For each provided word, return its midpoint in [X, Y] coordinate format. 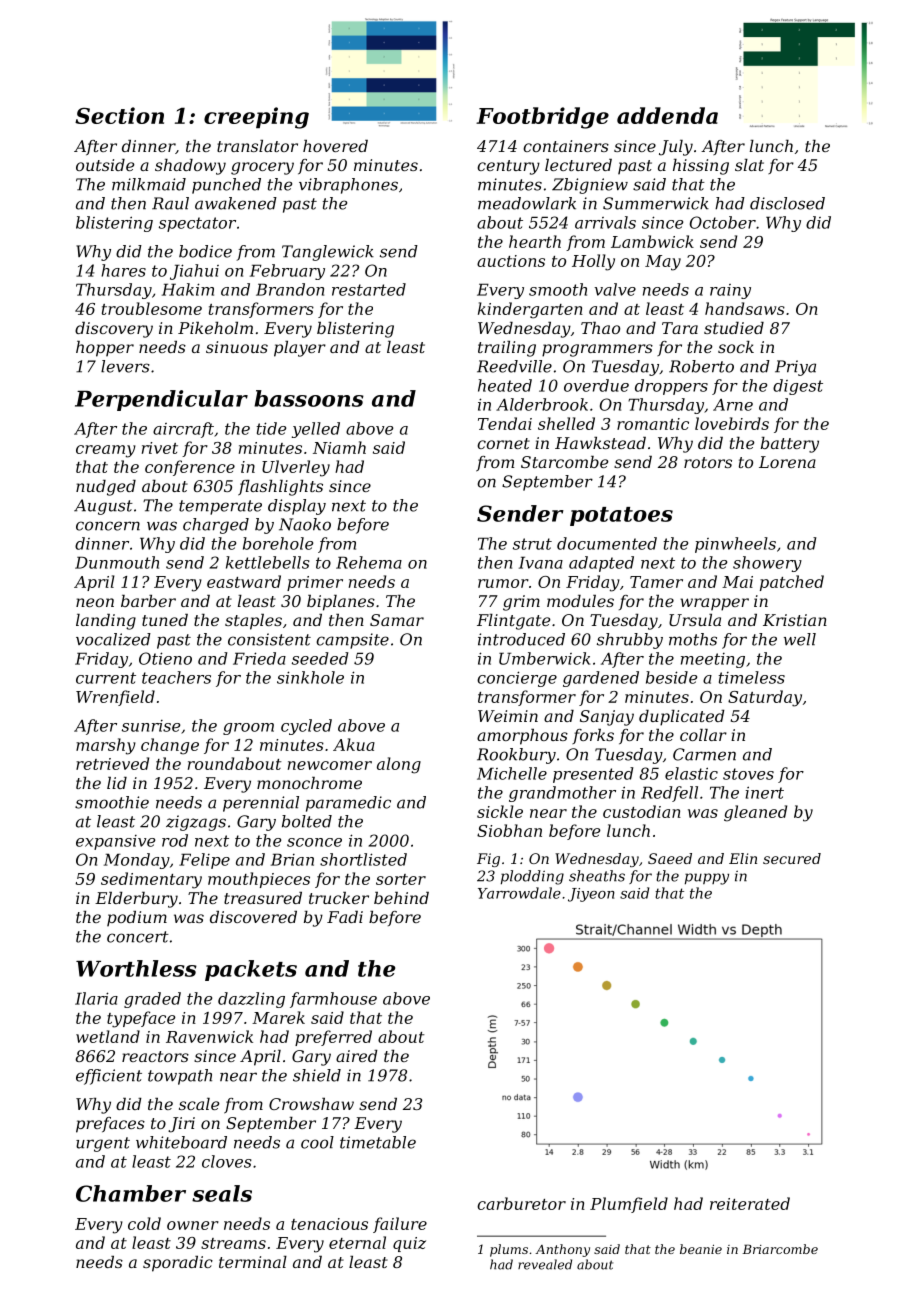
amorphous [522, 737]
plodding [532, 877]
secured [792, 858]
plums [509, 1250]
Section [119, 115]
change [170, 746]
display [297, 507]
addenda [667, 115]
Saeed [670, 858]
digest [798, 387]
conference [190, 468]
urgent [103, 1144]
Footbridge [542, 118]
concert [138, 937]
